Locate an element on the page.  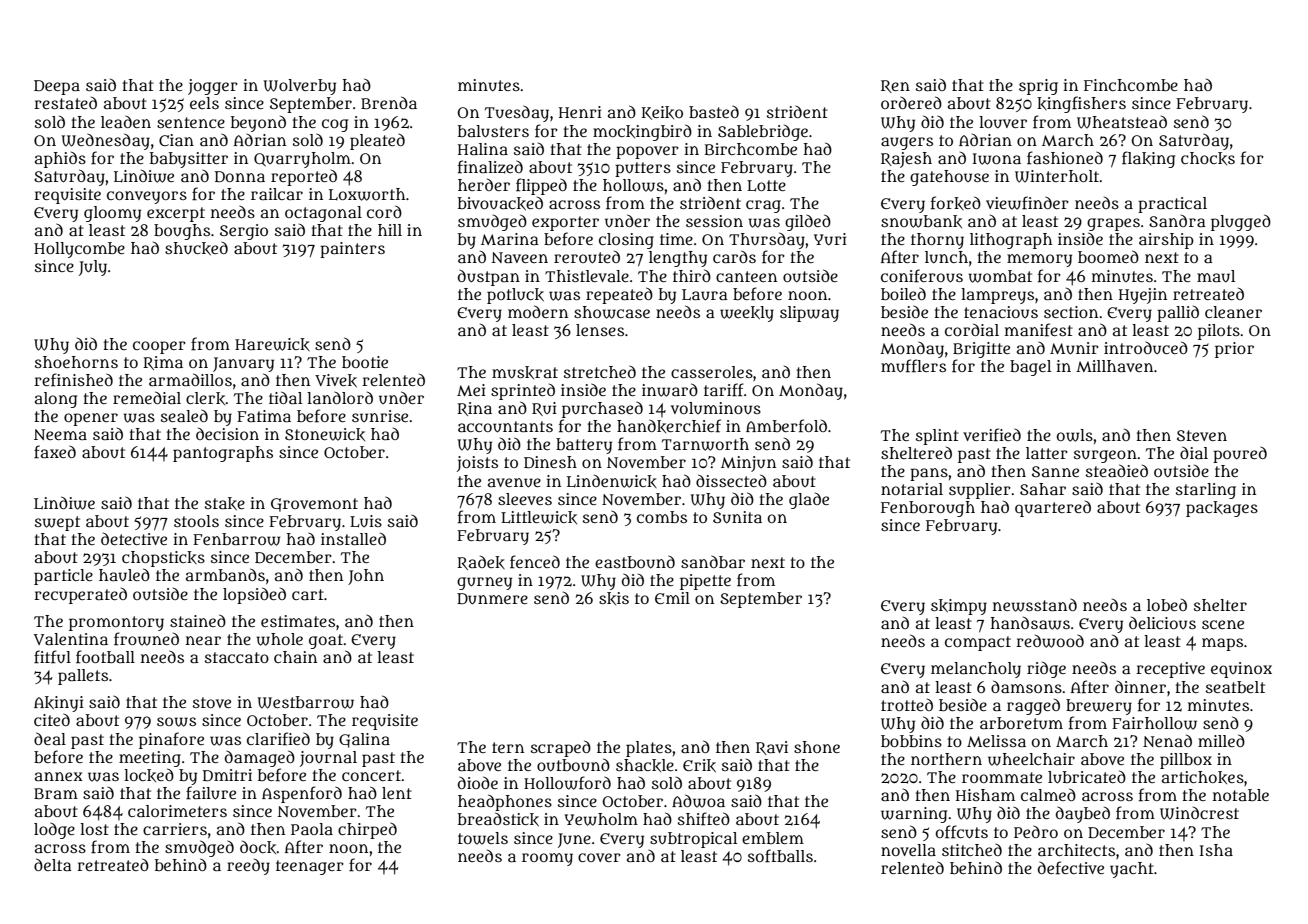
painters is located at coordinates (352, 250).
